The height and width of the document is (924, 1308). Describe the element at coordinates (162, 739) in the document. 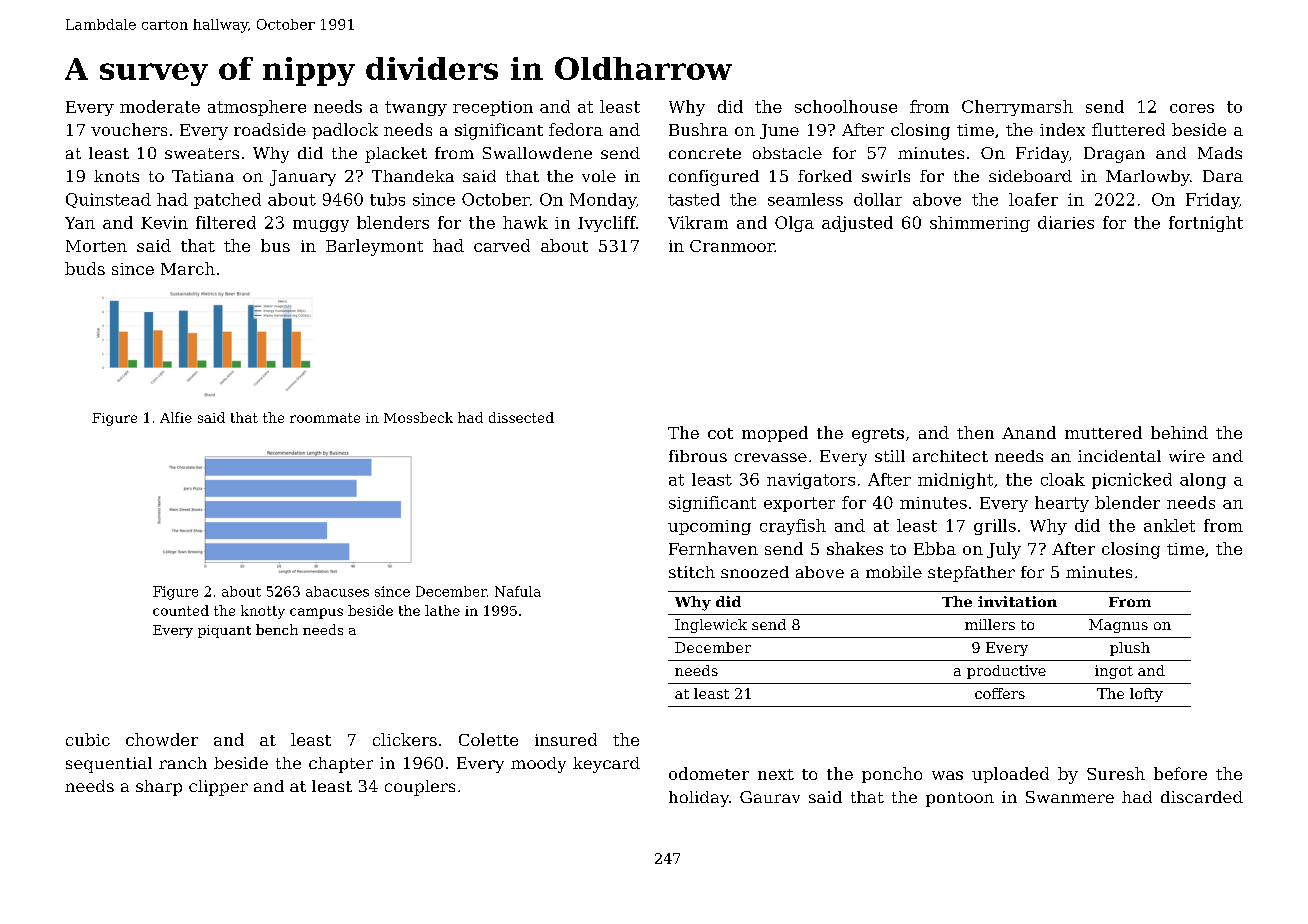

I see `chowder` at that location.
